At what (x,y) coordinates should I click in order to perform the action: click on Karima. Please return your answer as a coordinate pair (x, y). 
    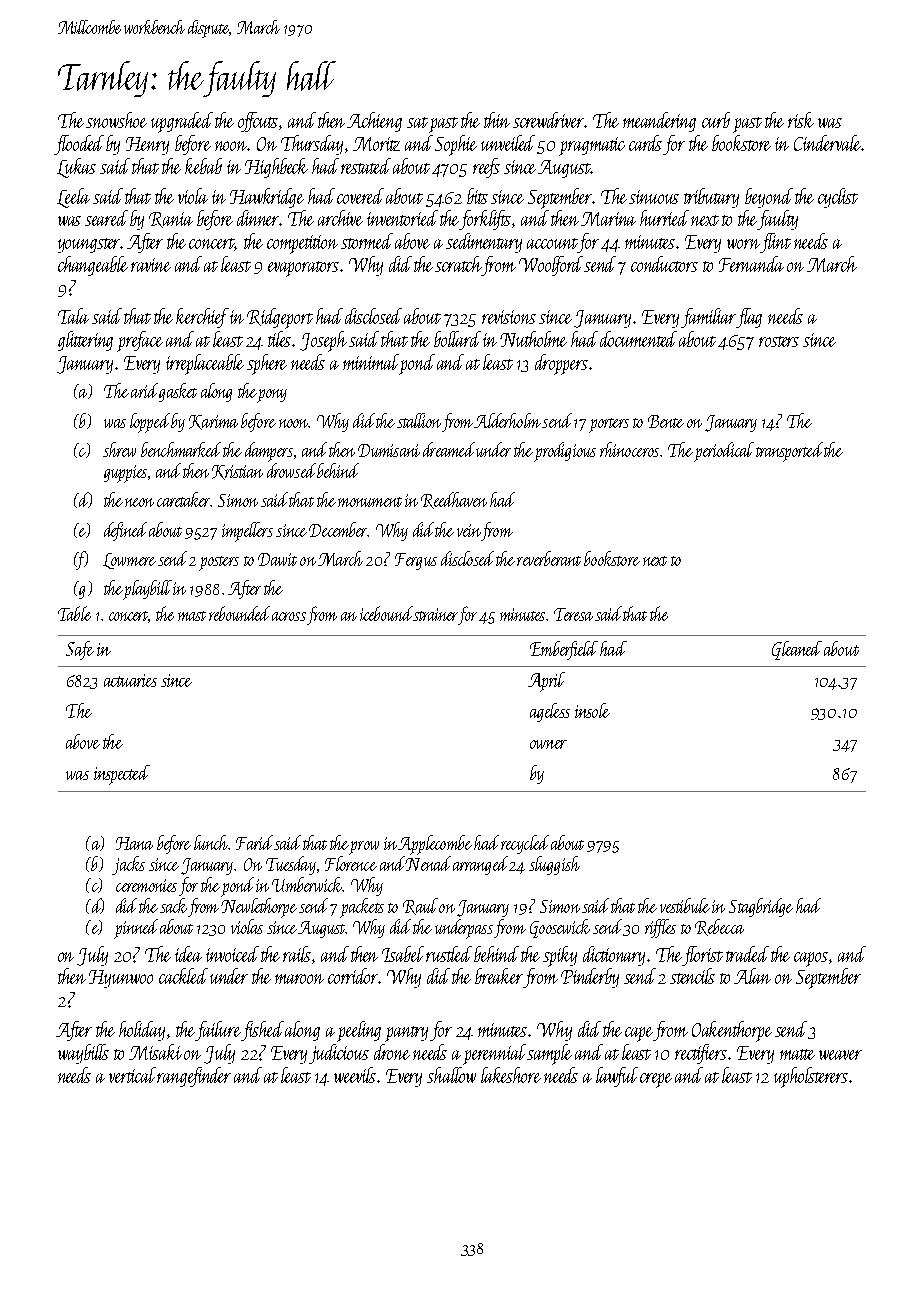
    Looking at the image, I should click on (213, 422).
